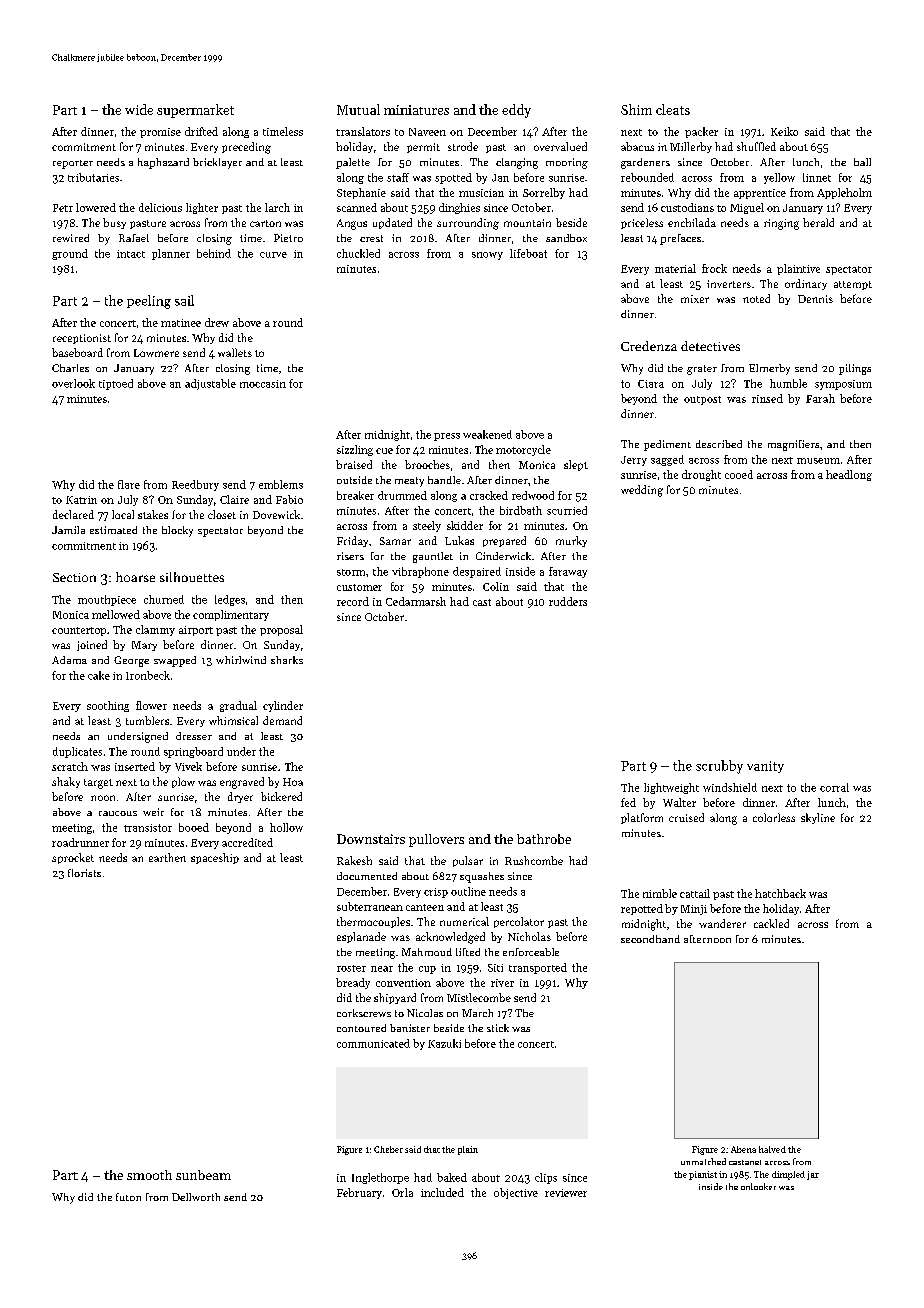 The image size is (924, 1308). What do you see at coordinates (203, 1175) in the screenshot?
I see `sunbeam` at bounding box center [203, 1175].
